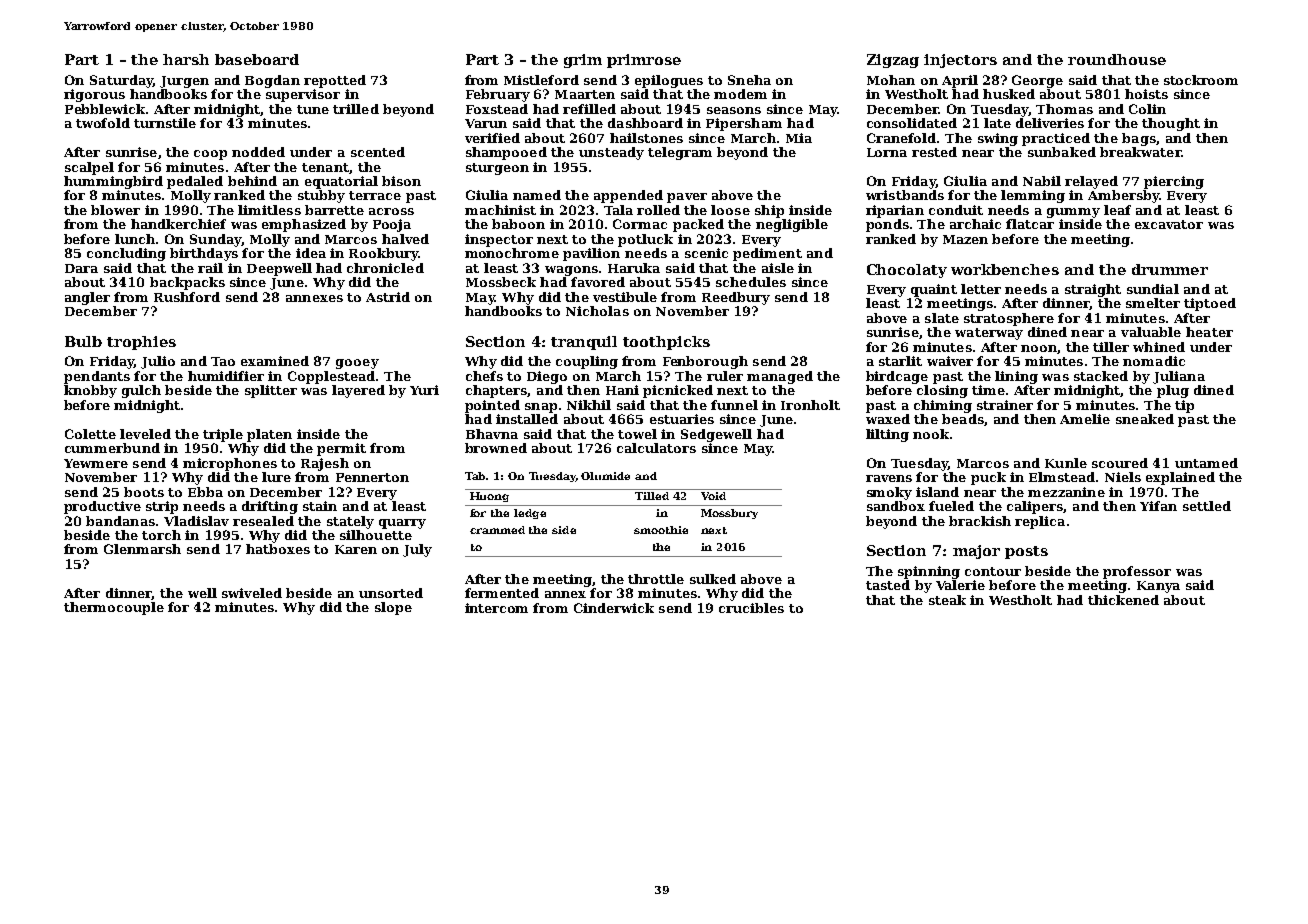  I want to click on picnicked, so click(678, 391).
